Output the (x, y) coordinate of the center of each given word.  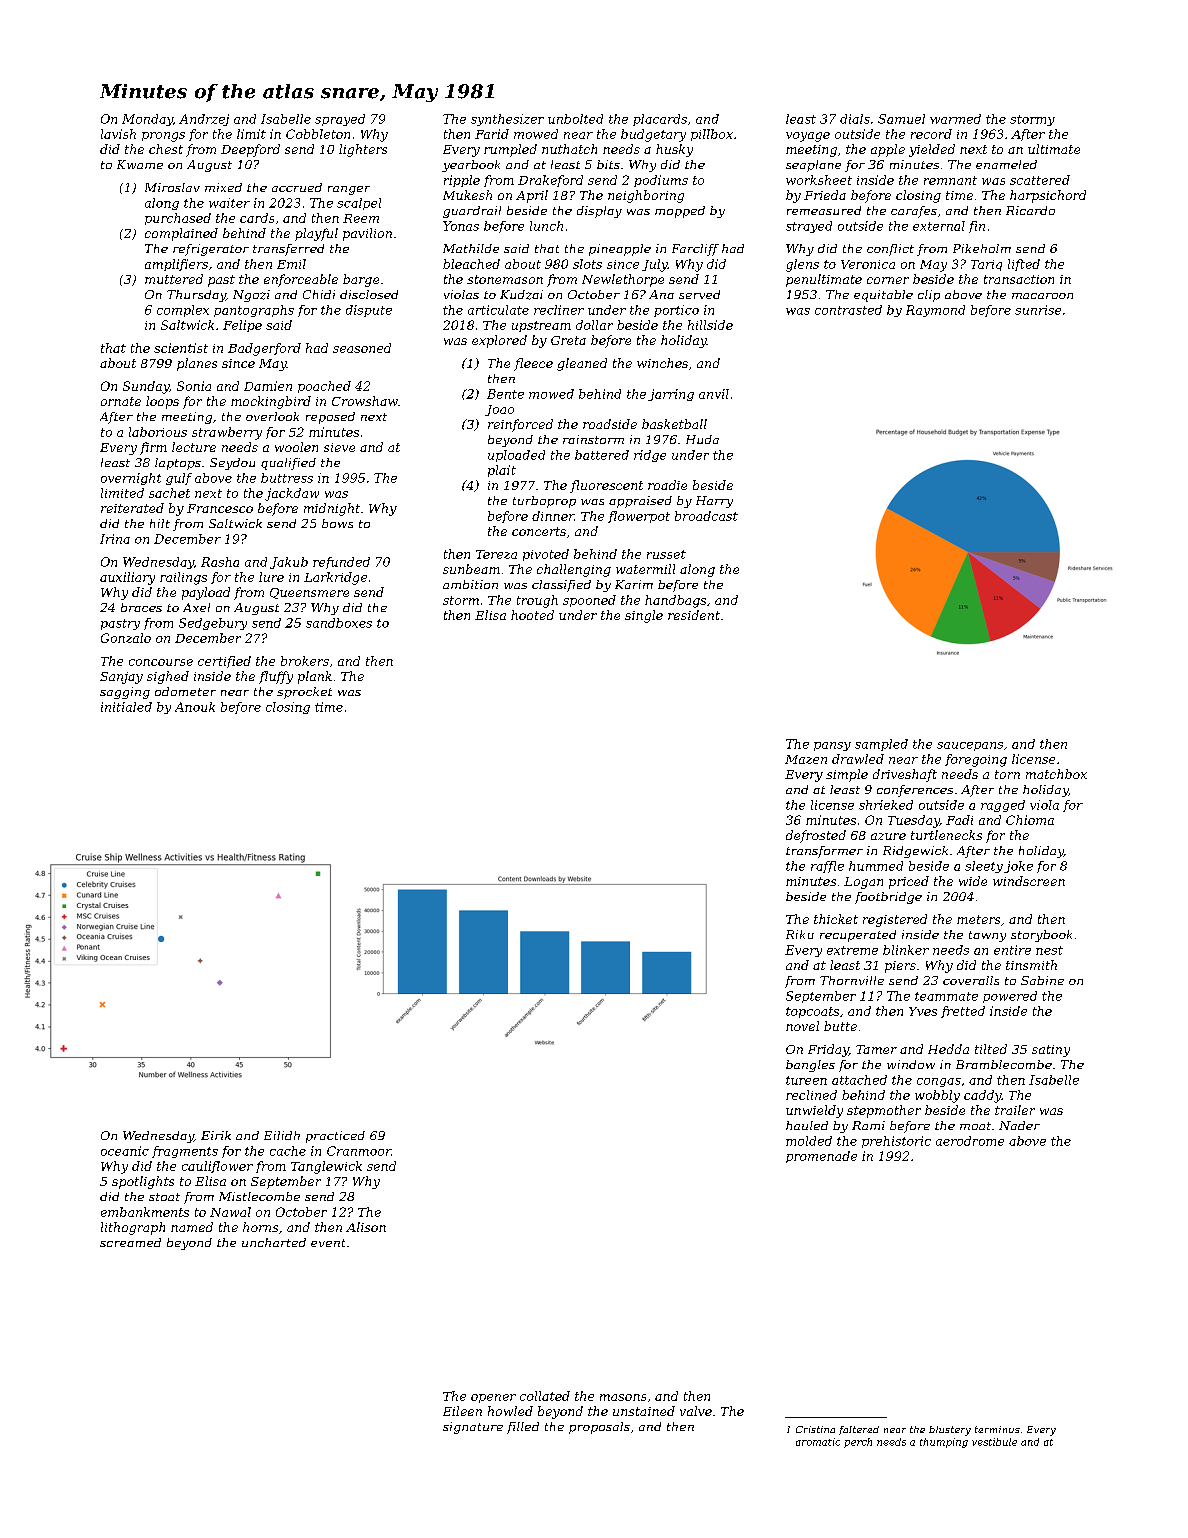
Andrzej (204, 120)
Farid (492, 134)
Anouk (195, 707)
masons (623, 1397)
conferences (915, 791)
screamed (130, 1242)
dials (855, 119)
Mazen (806, 759)
